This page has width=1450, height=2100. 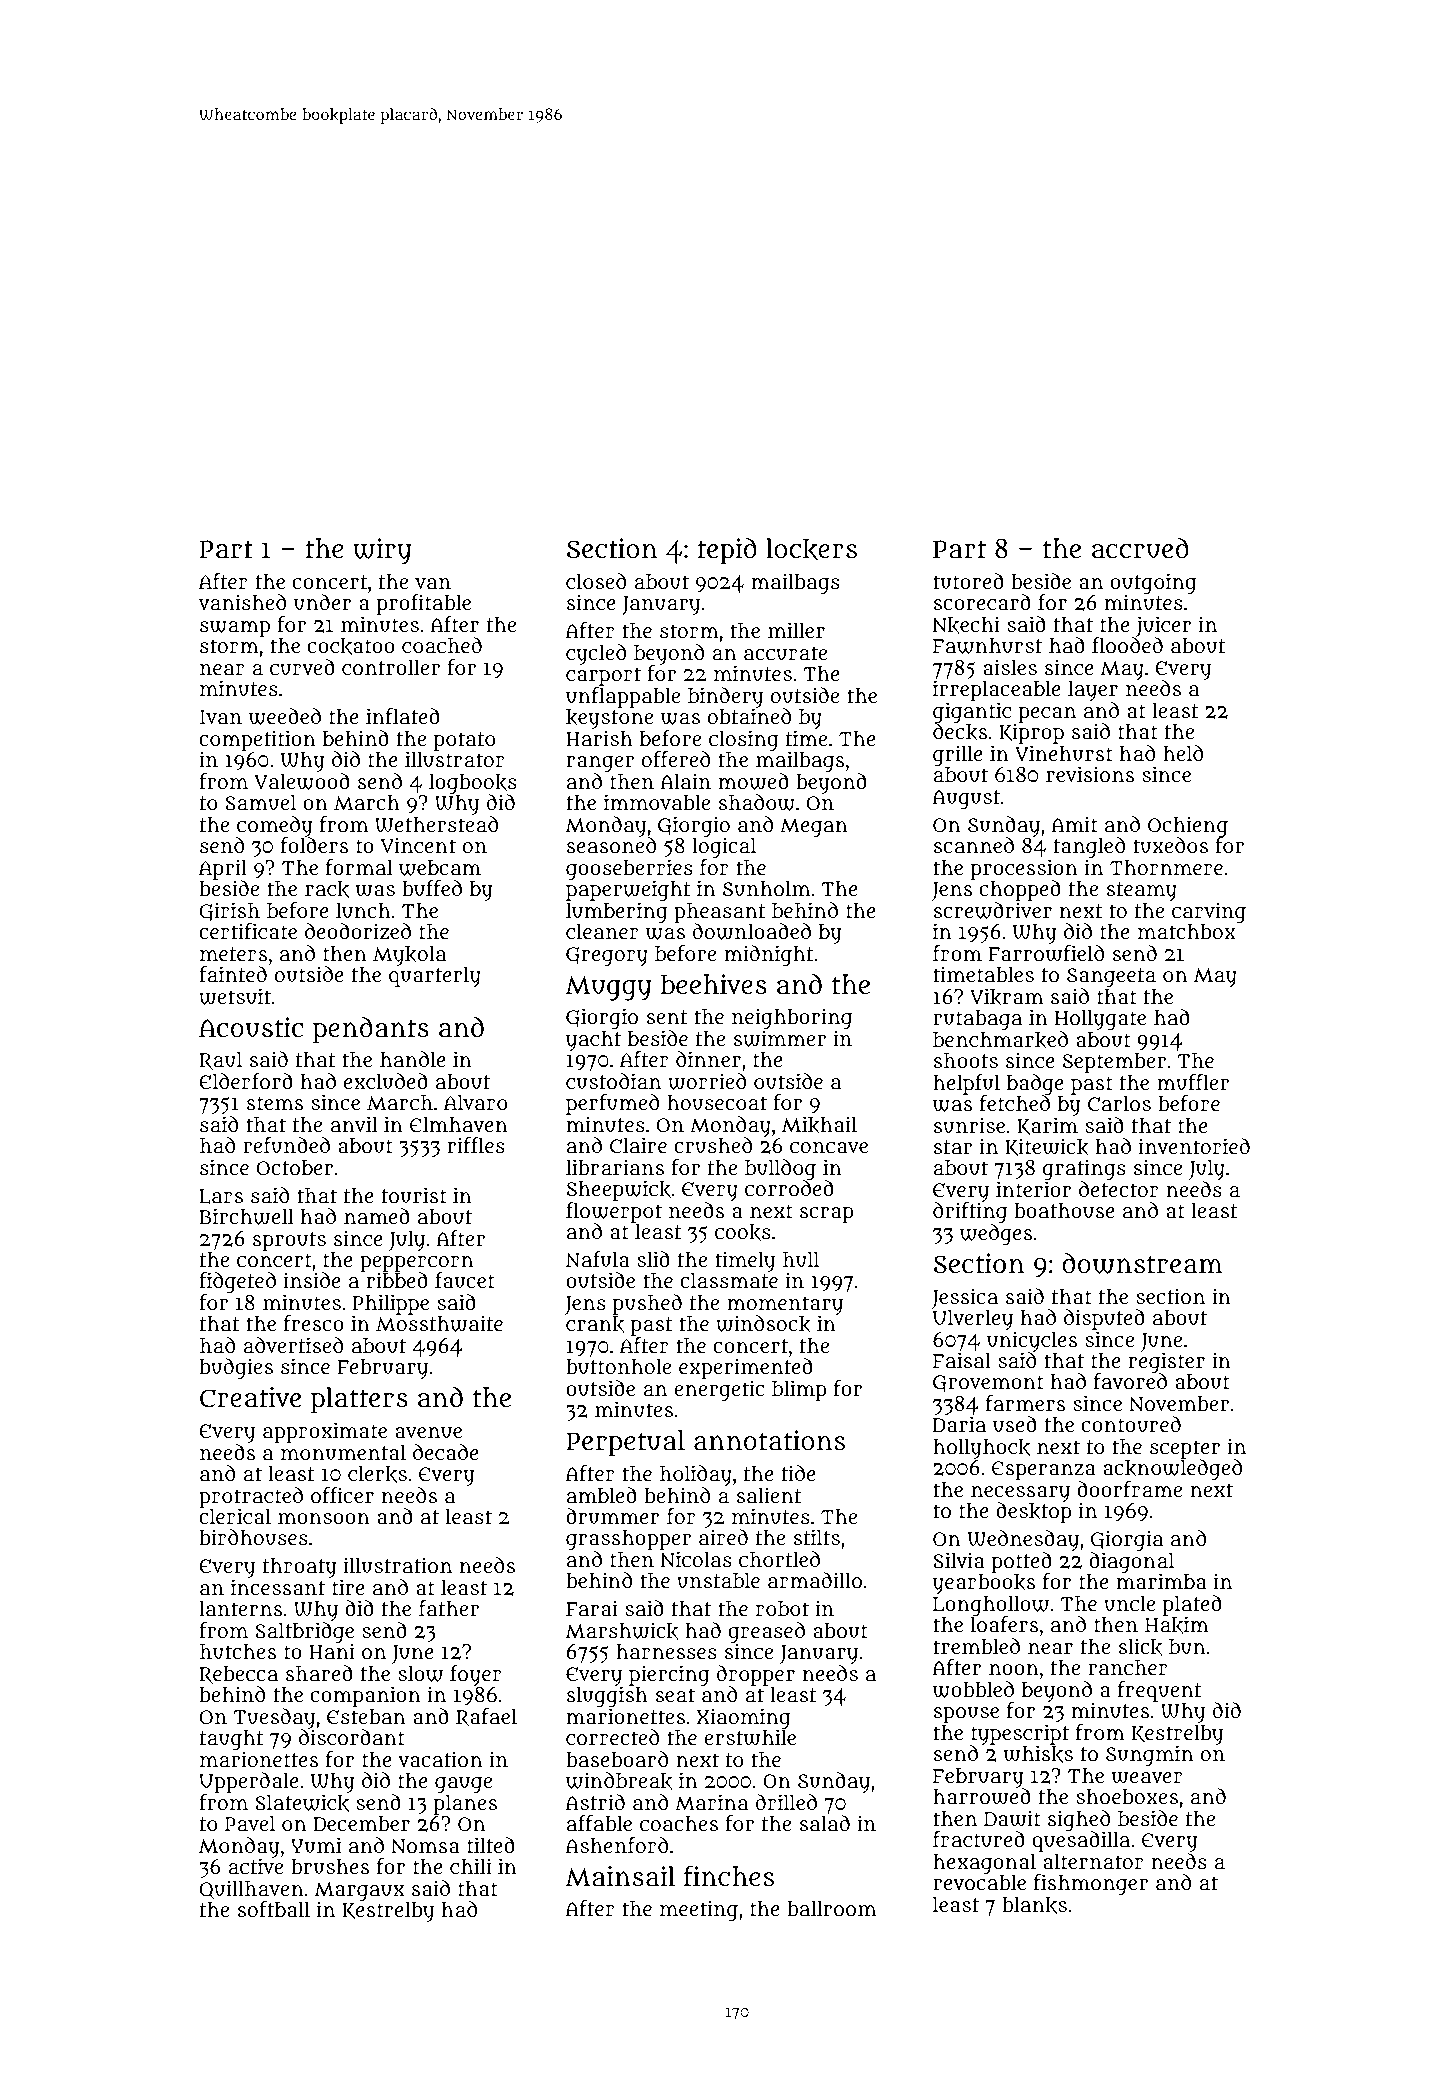 I want to click on lockers, so click(x=811, y=549).
